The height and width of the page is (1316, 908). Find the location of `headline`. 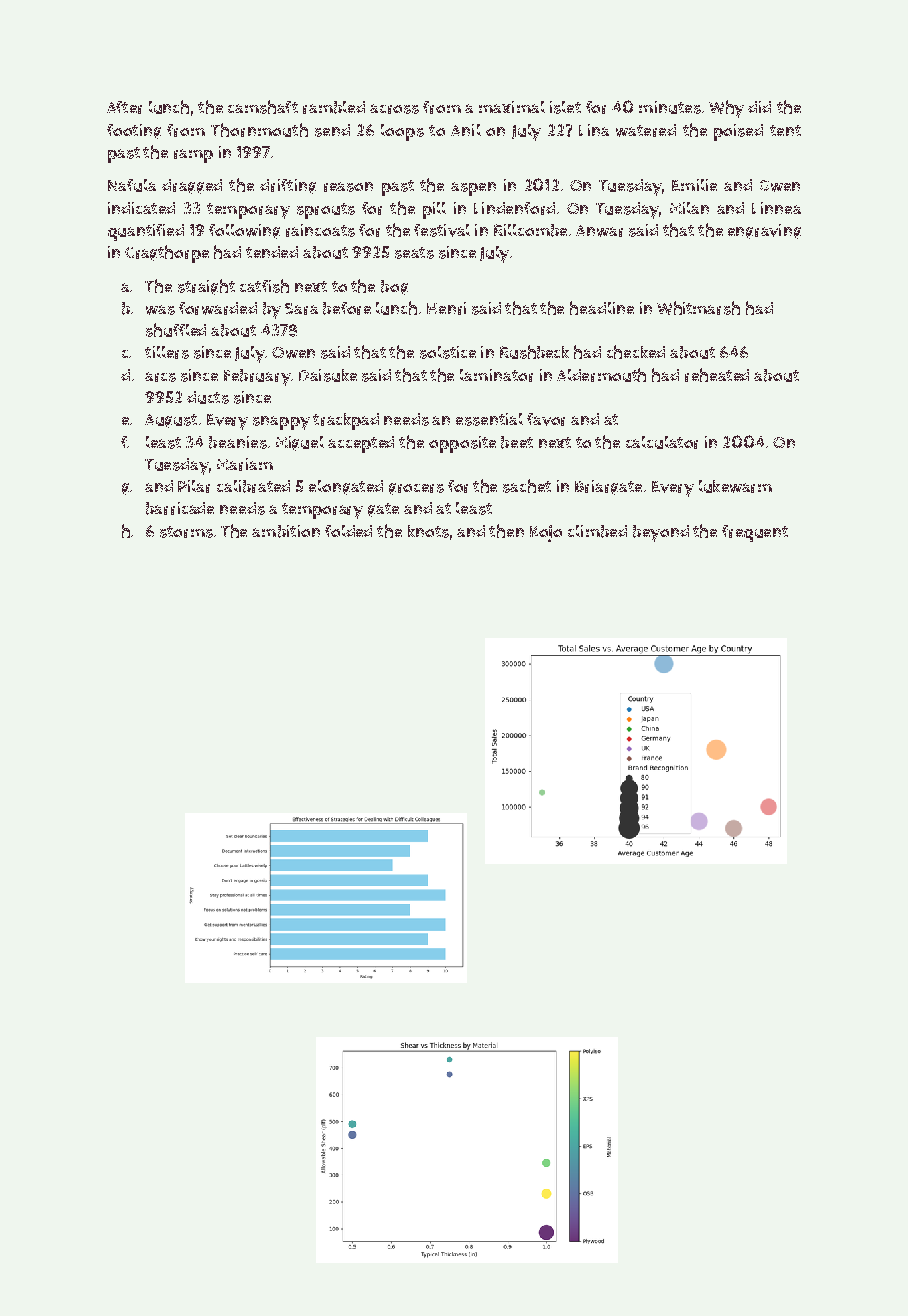

headline is located at coordinates (602, 308).
